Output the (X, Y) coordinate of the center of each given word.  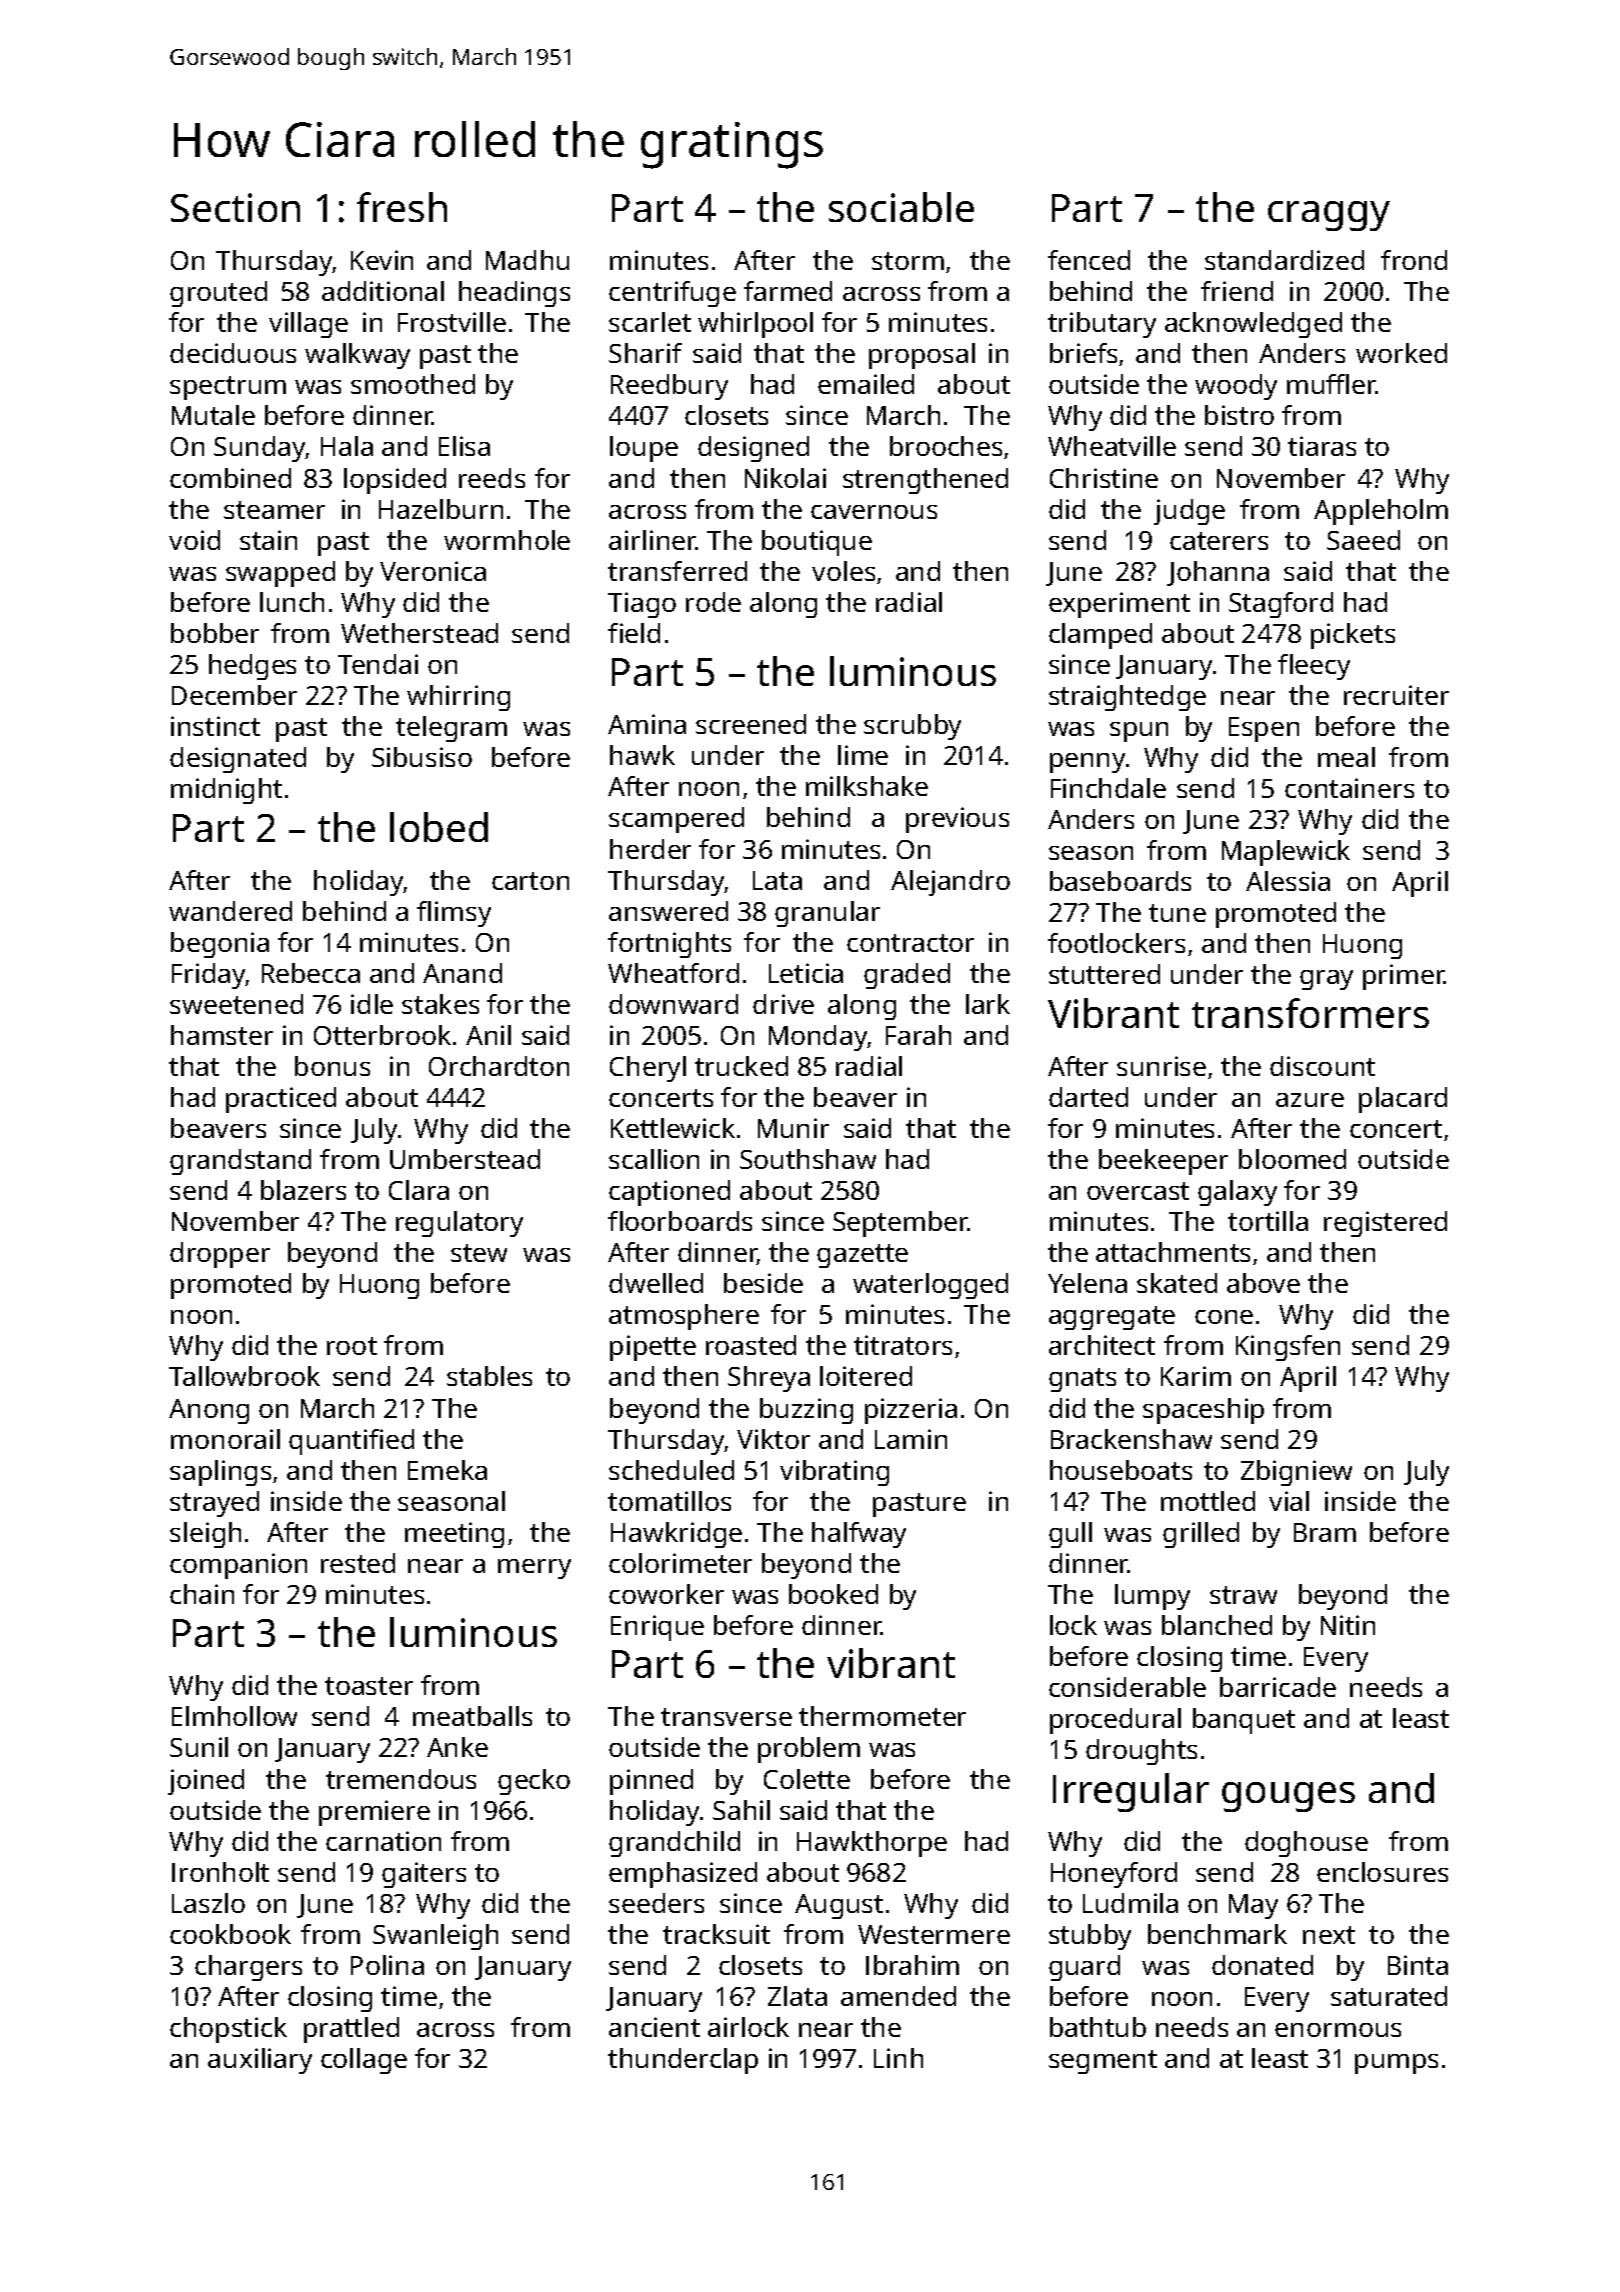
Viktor (773, 1439)
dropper (220, 1255)
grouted (218, 294)
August (839, 1906)
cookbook (230, 1934)
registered (1385, 1224)
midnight (226, 791)
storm (908, 261)
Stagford (1281, 605)
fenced (1089, 260)
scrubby (912, 727)
